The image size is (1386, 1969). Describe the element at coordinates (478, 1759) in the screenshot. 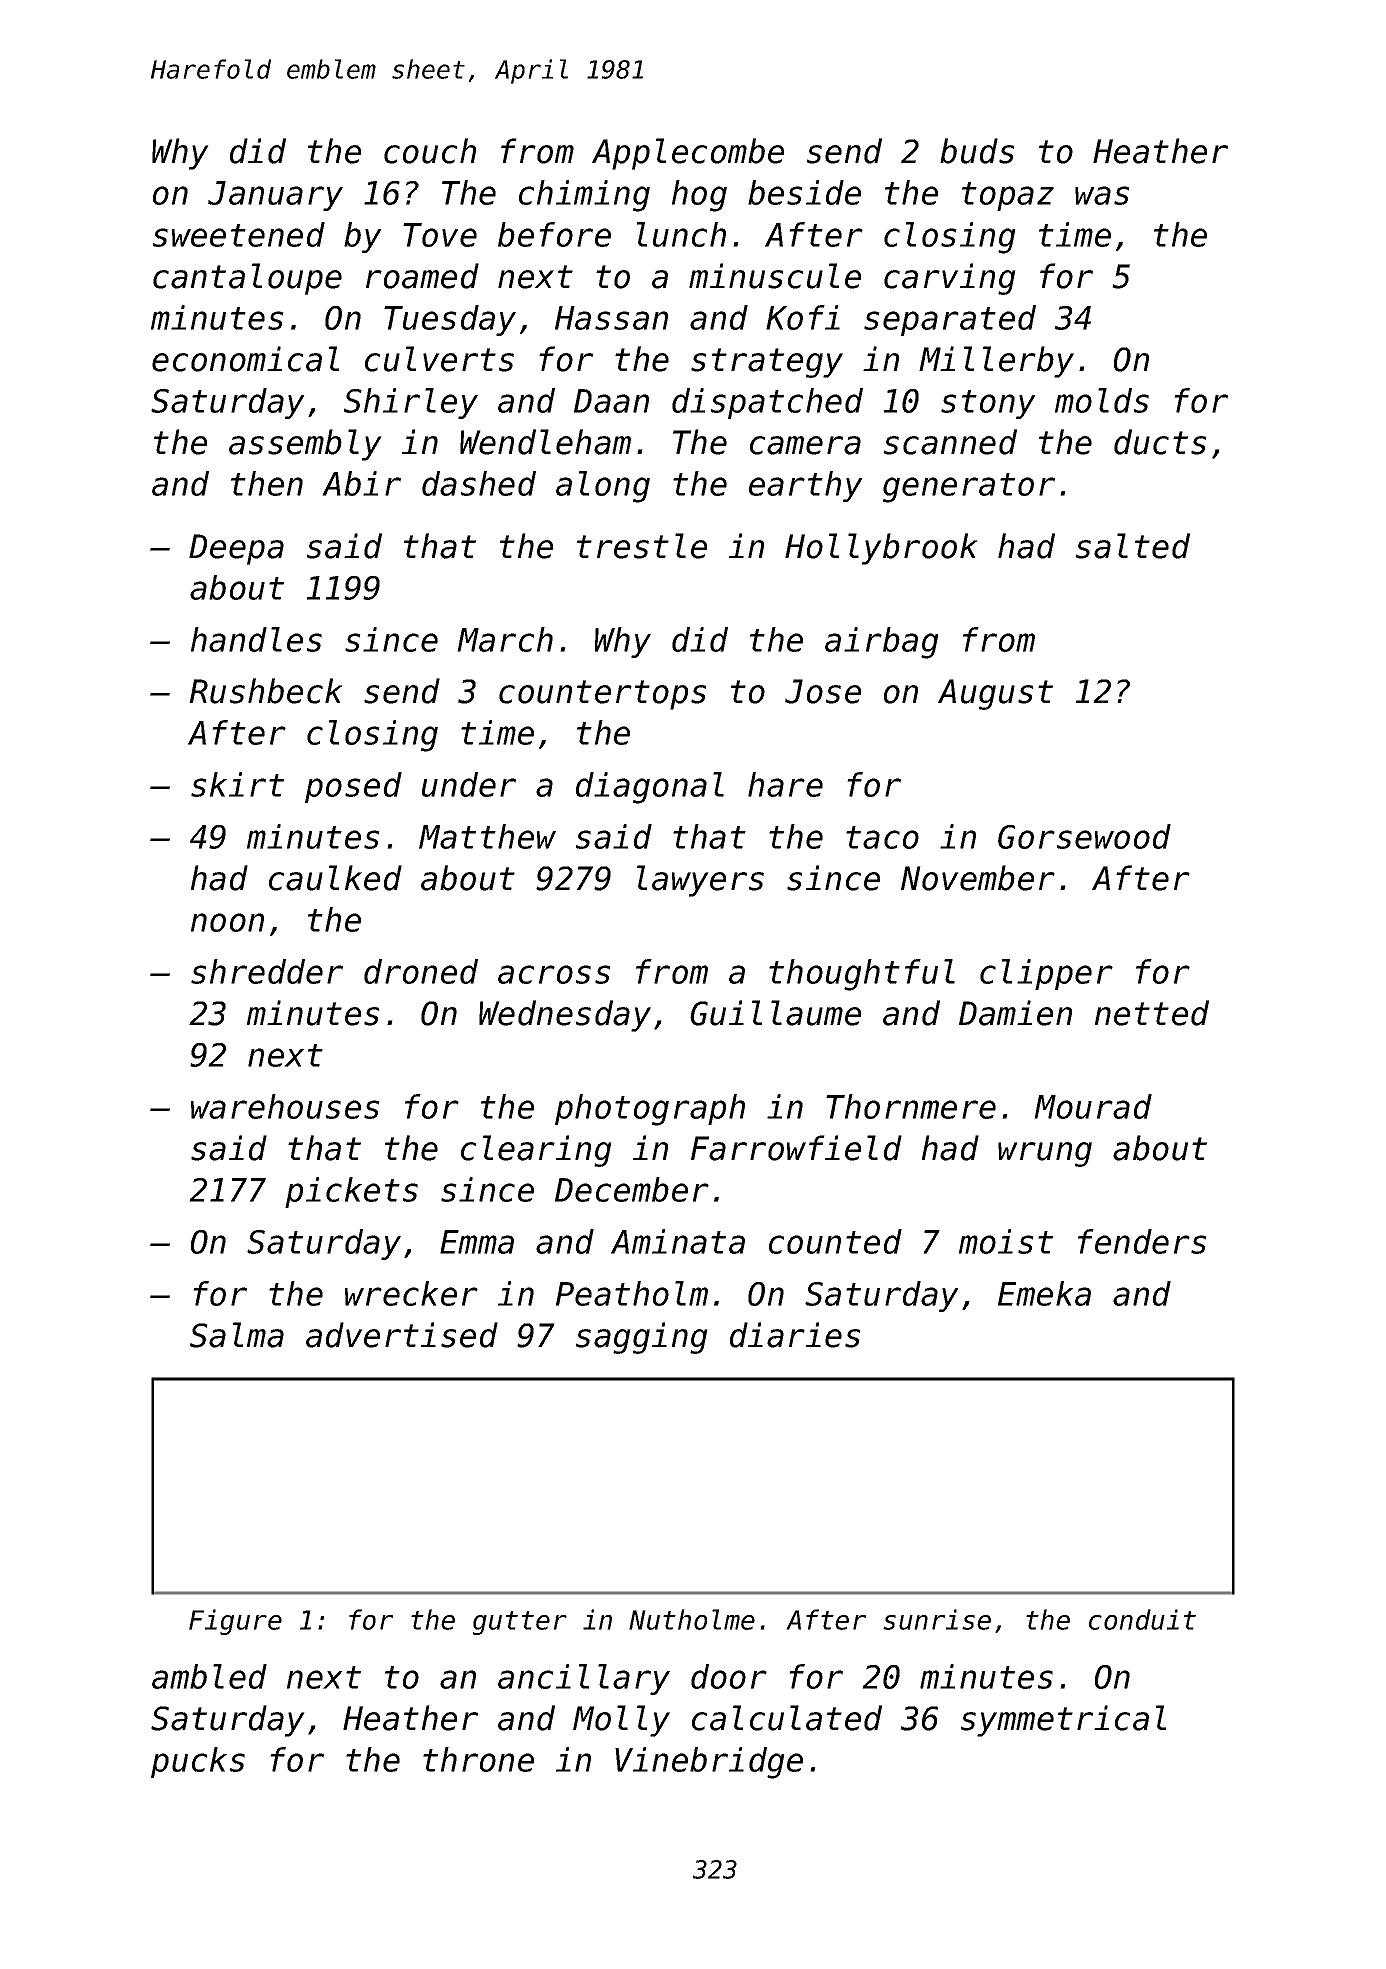

I see `throne` at that location.
